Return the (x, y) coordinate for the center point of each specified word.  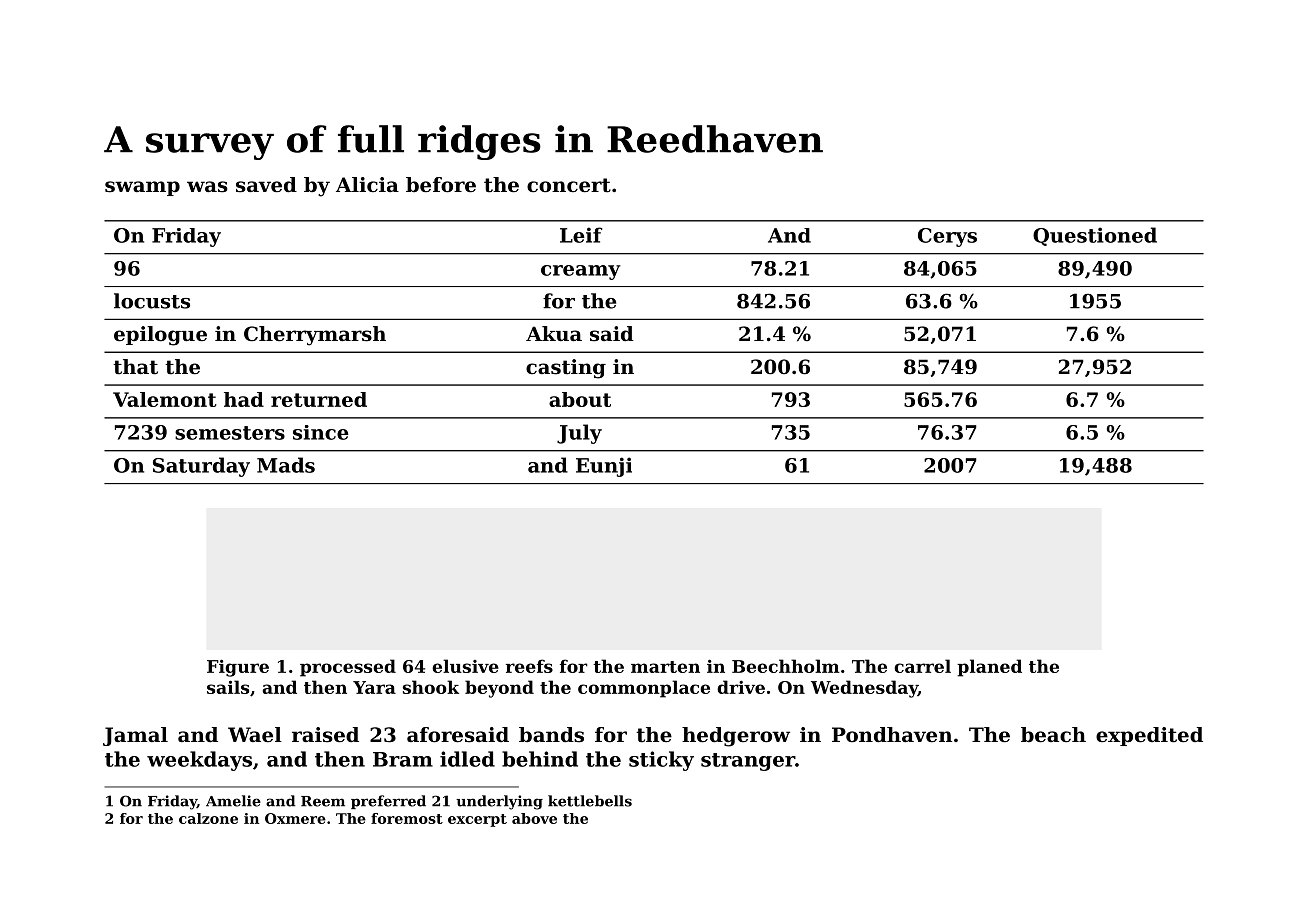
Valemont (165, 399)
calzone (208, 818)
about (580, 399)
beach (1053, 735)
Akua (554, 334)
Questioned (1095, 236)
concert (569, 185)
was (207, 187)
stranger (748, 762)
